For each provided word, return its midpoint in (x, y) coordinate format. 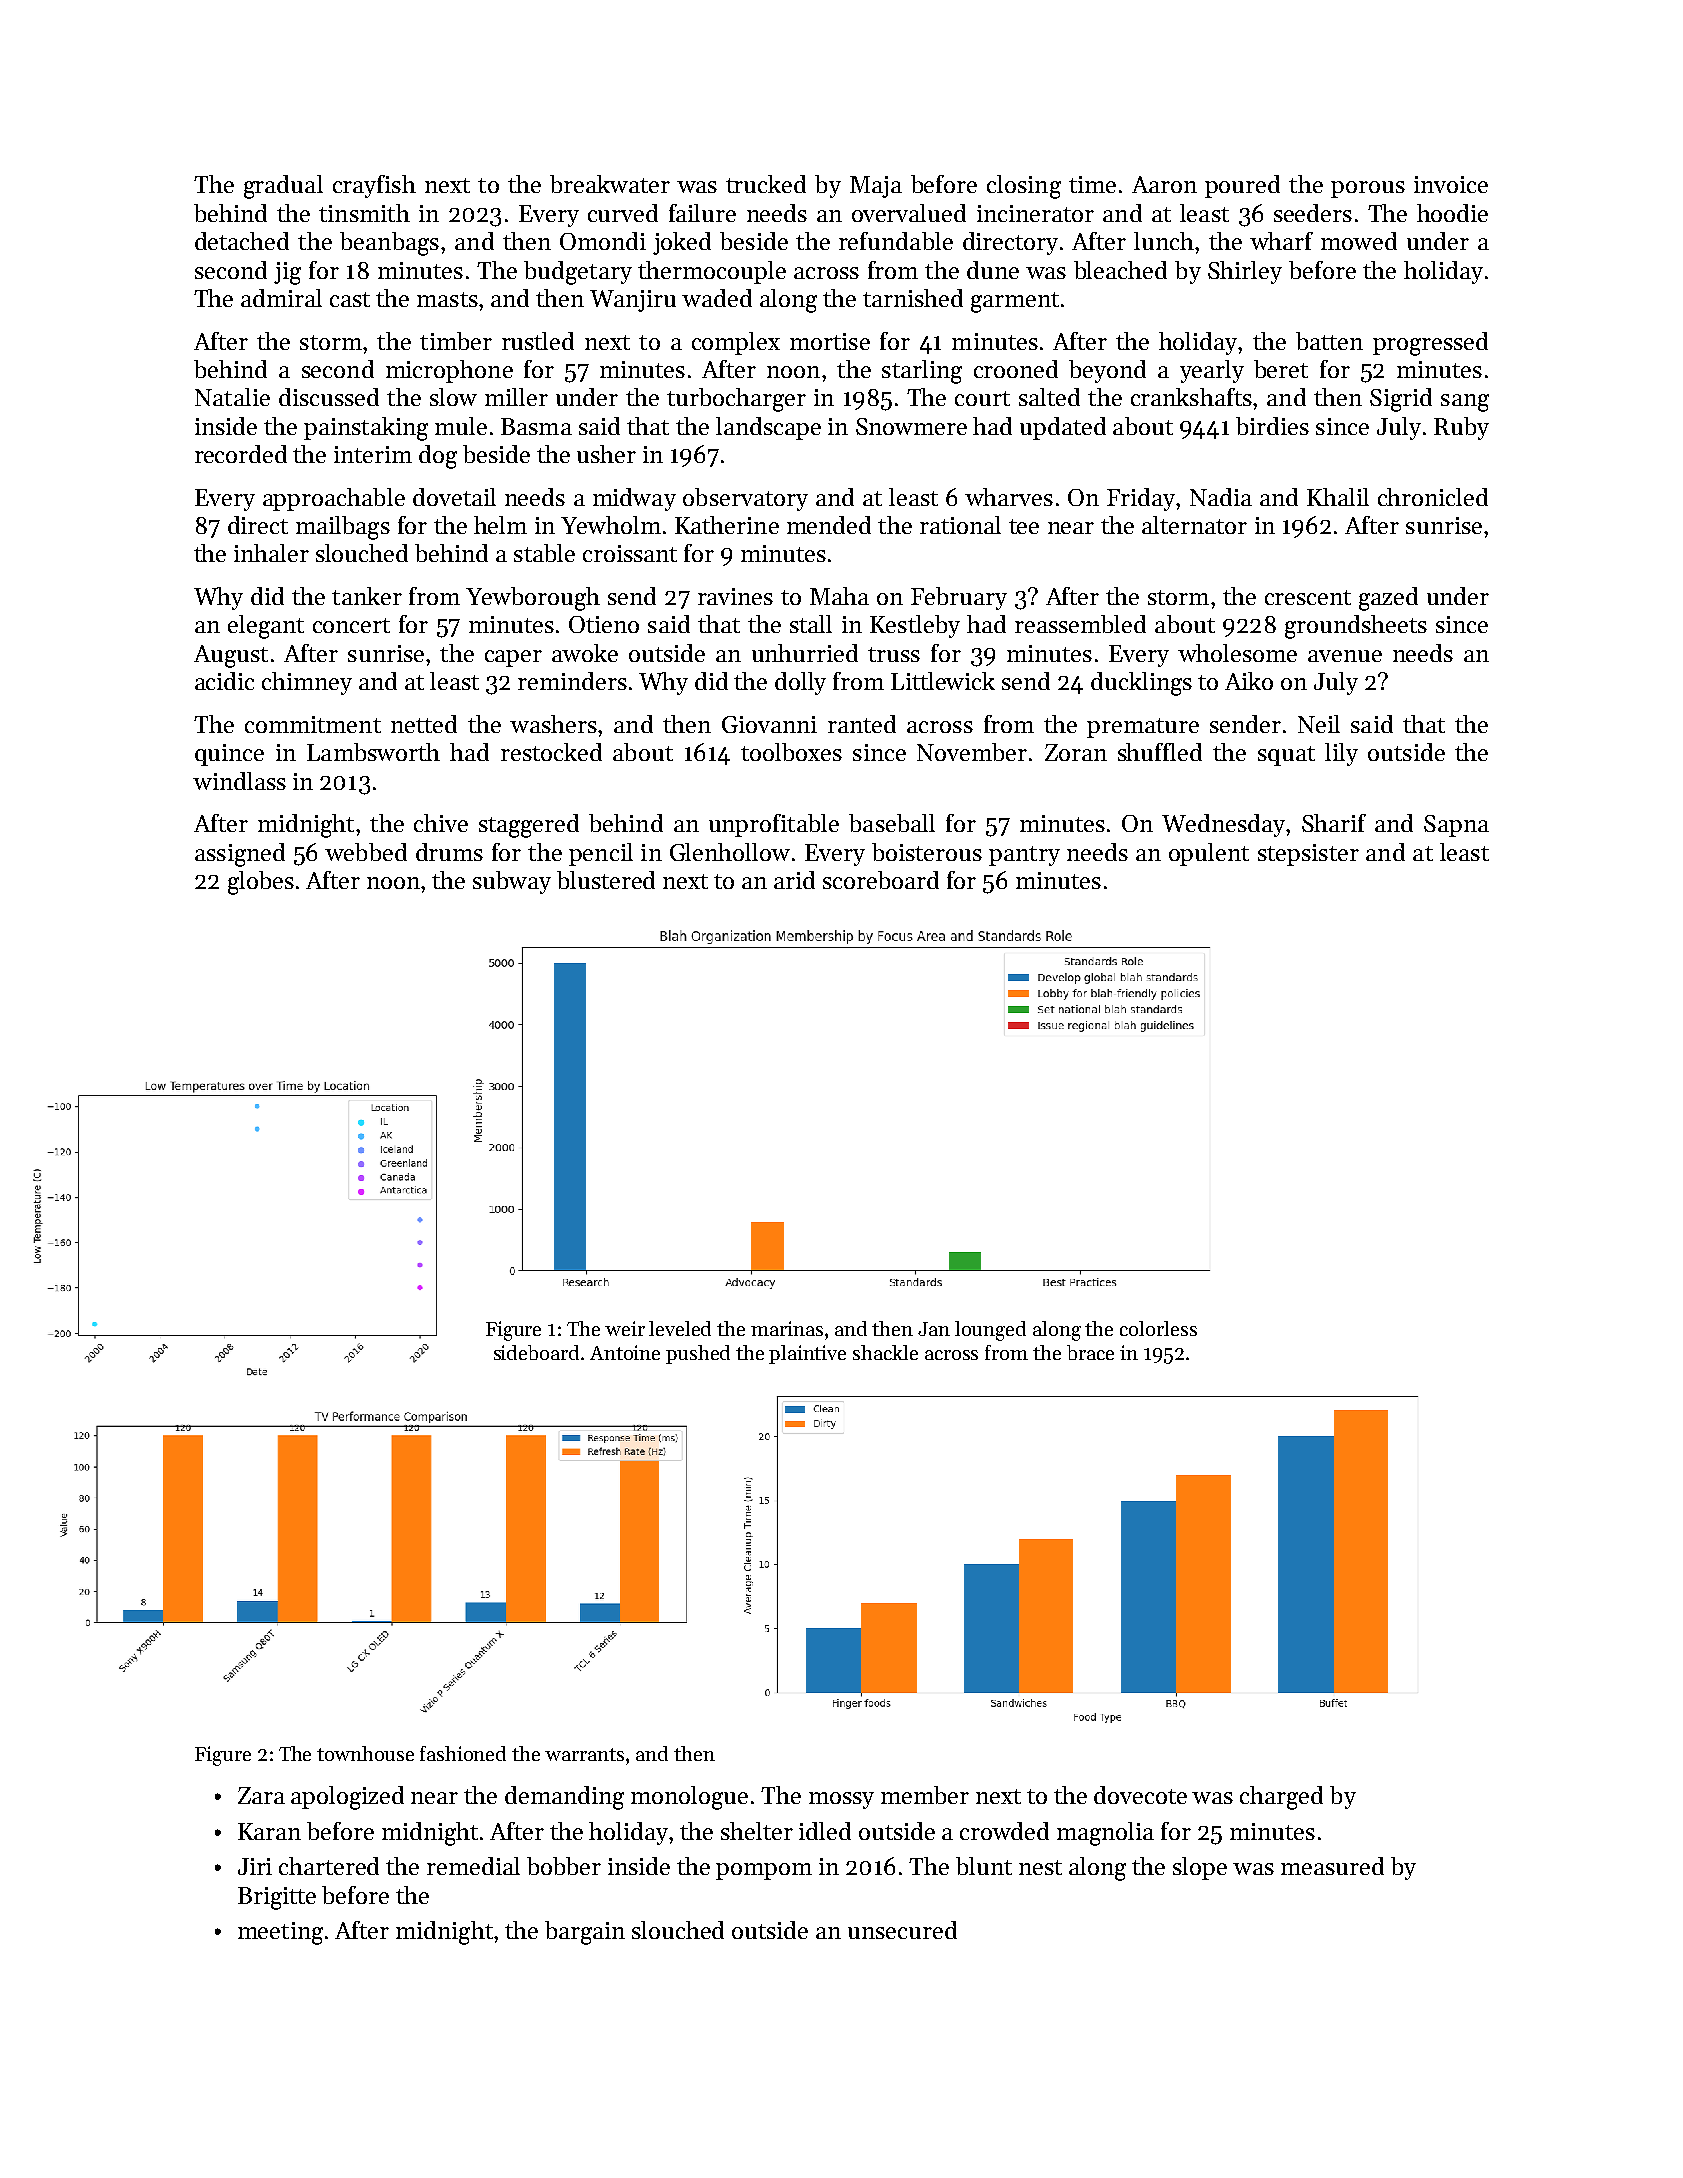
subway (512, 882)
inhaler (271, 553)
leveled (680, 1328)
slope (1200, 1868)
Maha (839, 596)
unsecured (902, 1930)
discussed (329, 397)
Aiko (1249, 681)
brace (1090, 1352)
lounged (990, 1331)
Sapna (1456, 826)
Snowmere (911, 426)
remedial (473, 1866)
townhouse (365, 1753)
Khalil (1338, 497)
